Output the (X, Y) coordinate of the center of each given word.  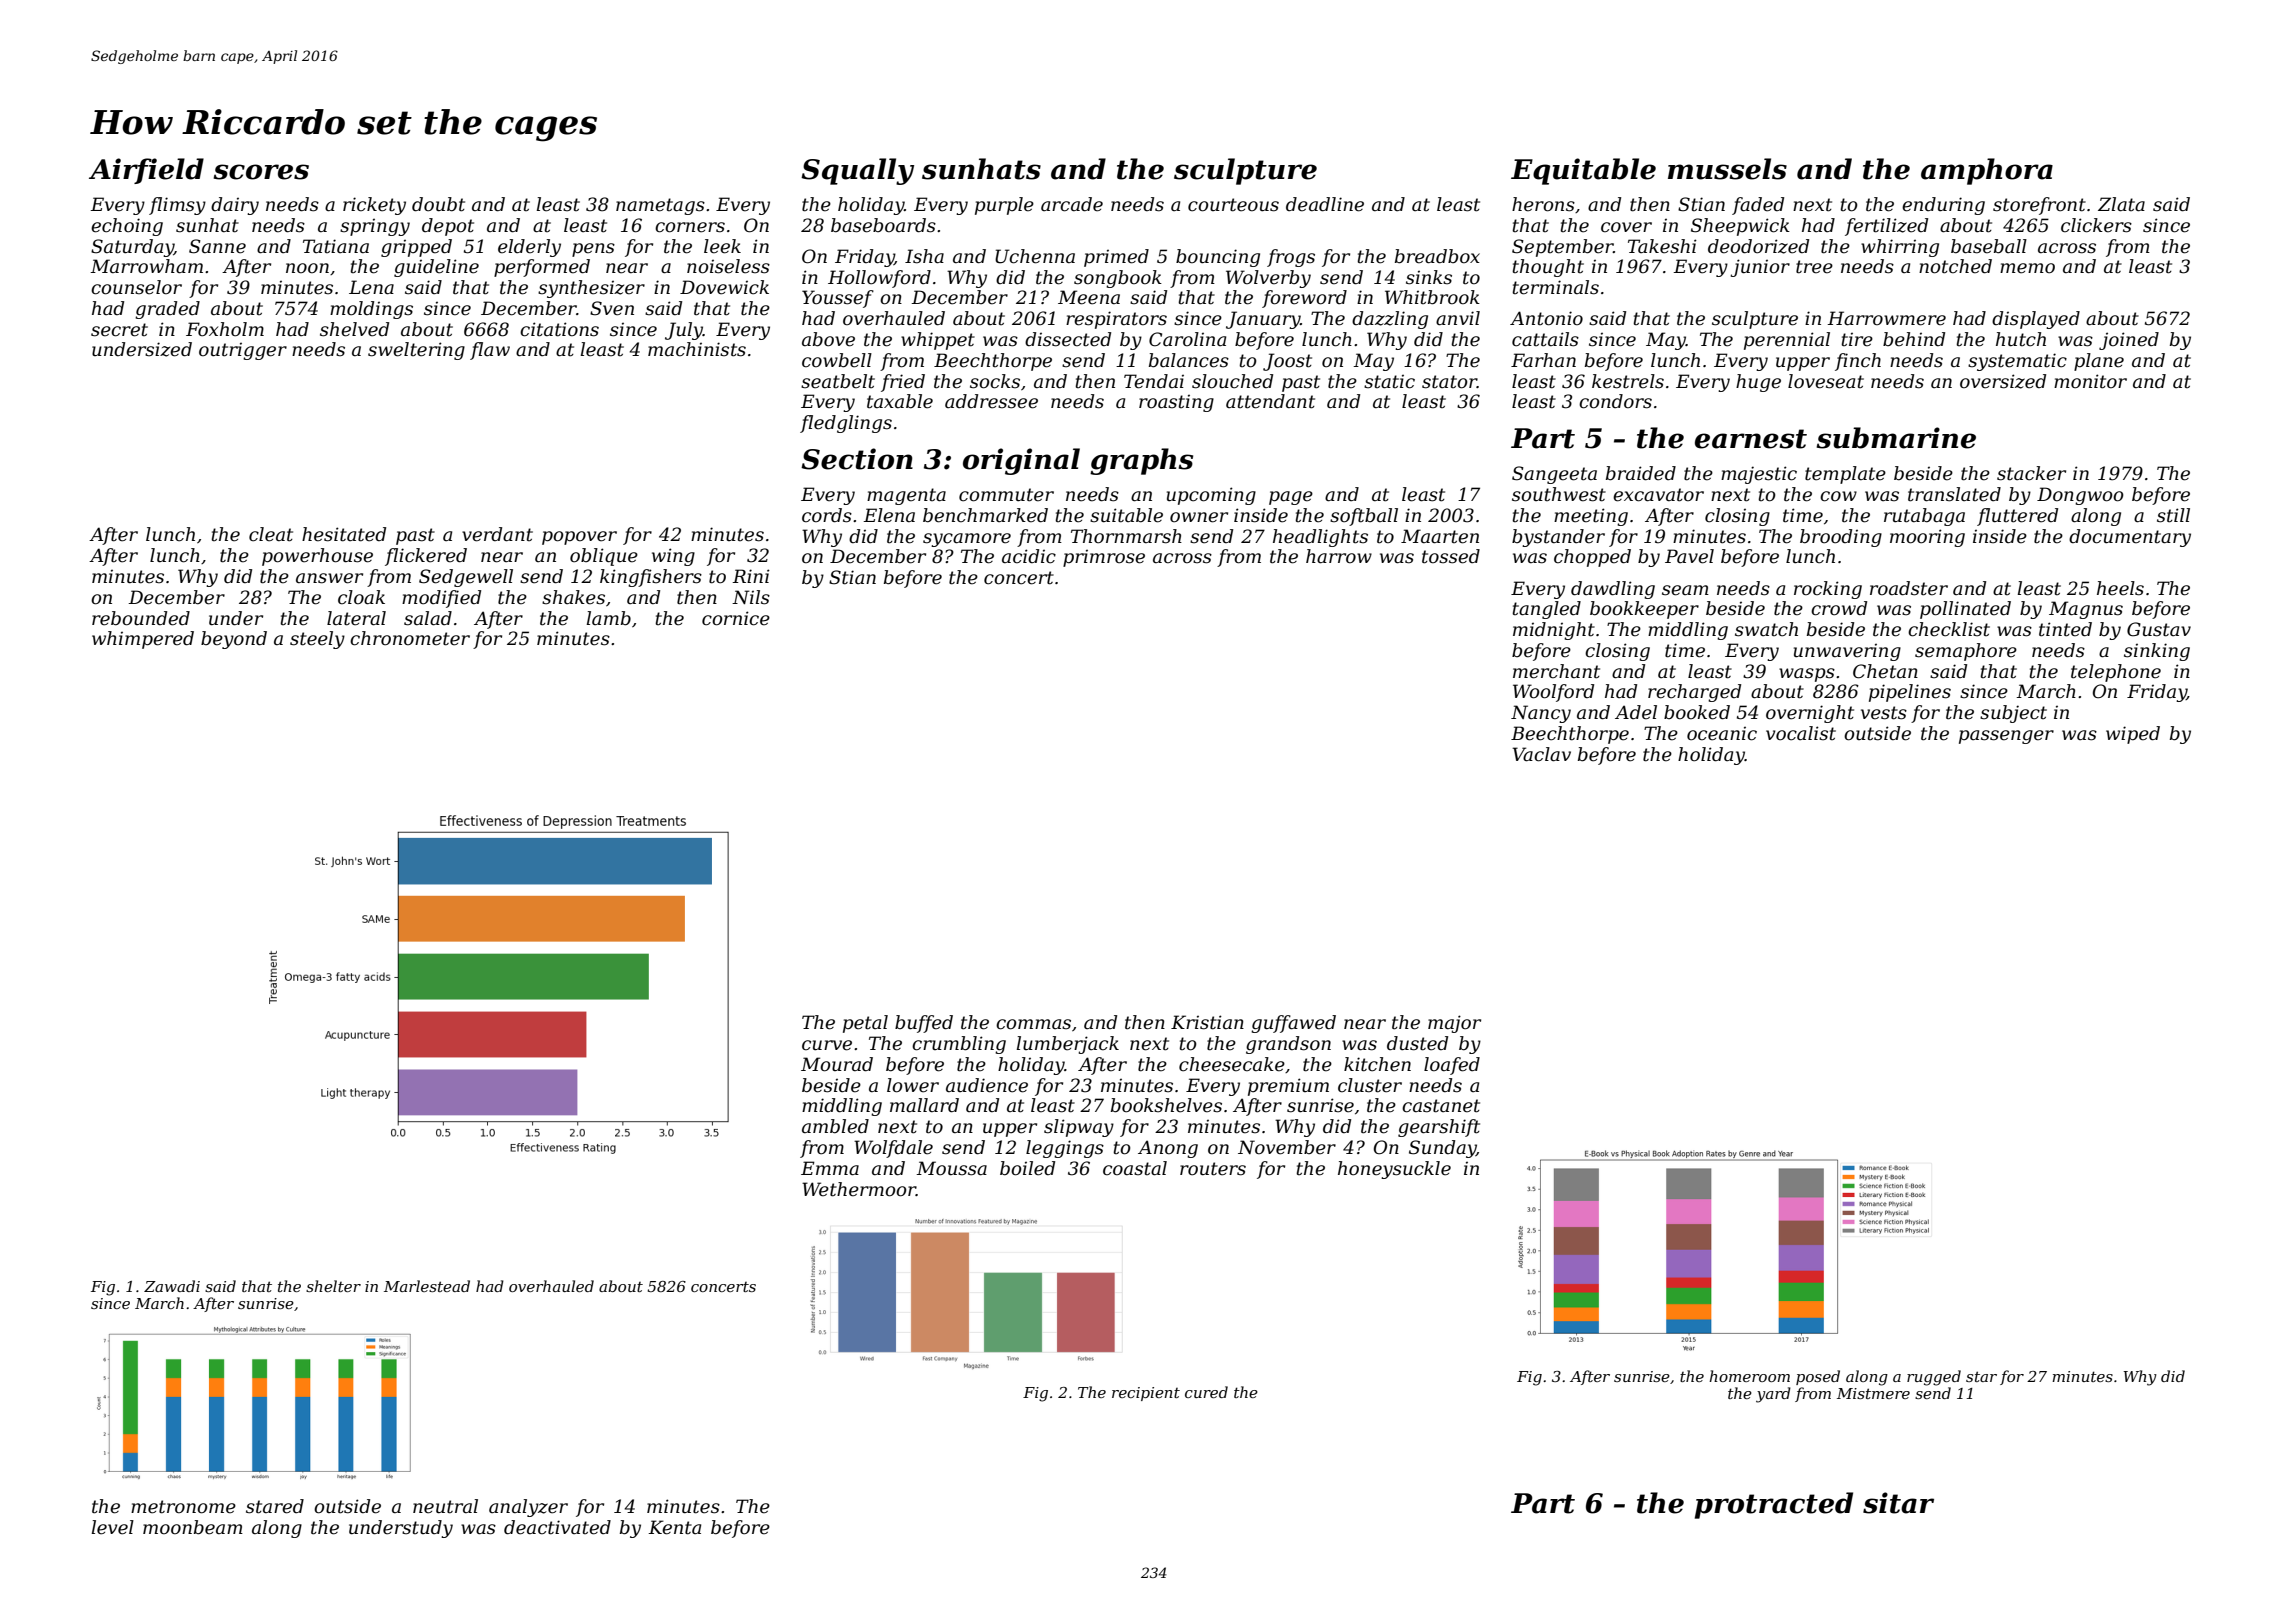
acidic (1029, 556)
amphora (1987, 171)
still (2173, 515)
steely (317, 640)
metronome (183, 1507)
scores (261, 172)
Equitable (1583, 171)
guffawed (1293, 1024)
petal (865, 1024)
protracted (1774, 1505)
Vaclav (1541, 754)
